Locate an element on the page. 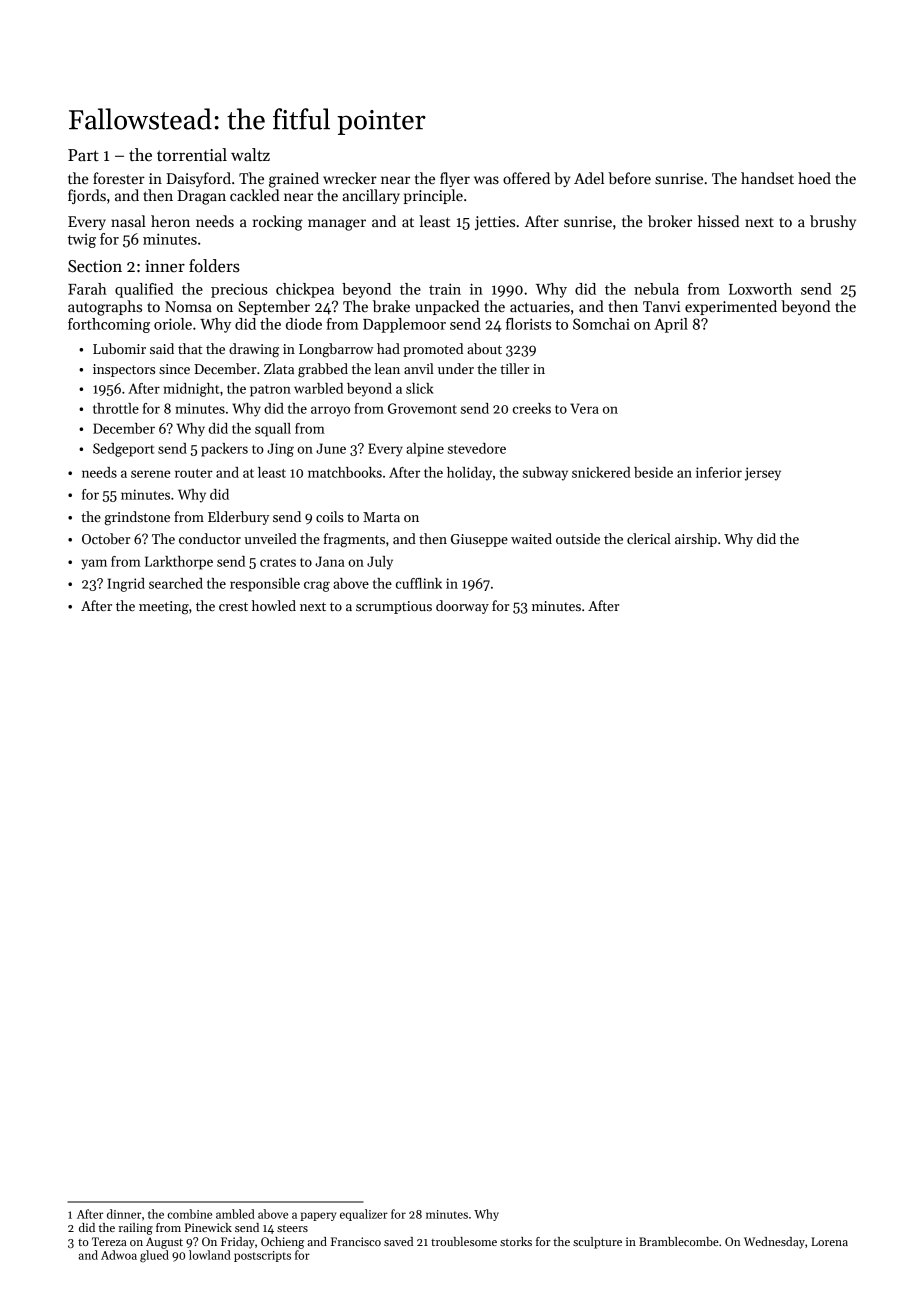 The image size is (924, 1308). airship is located at coordinates (696, 540).
